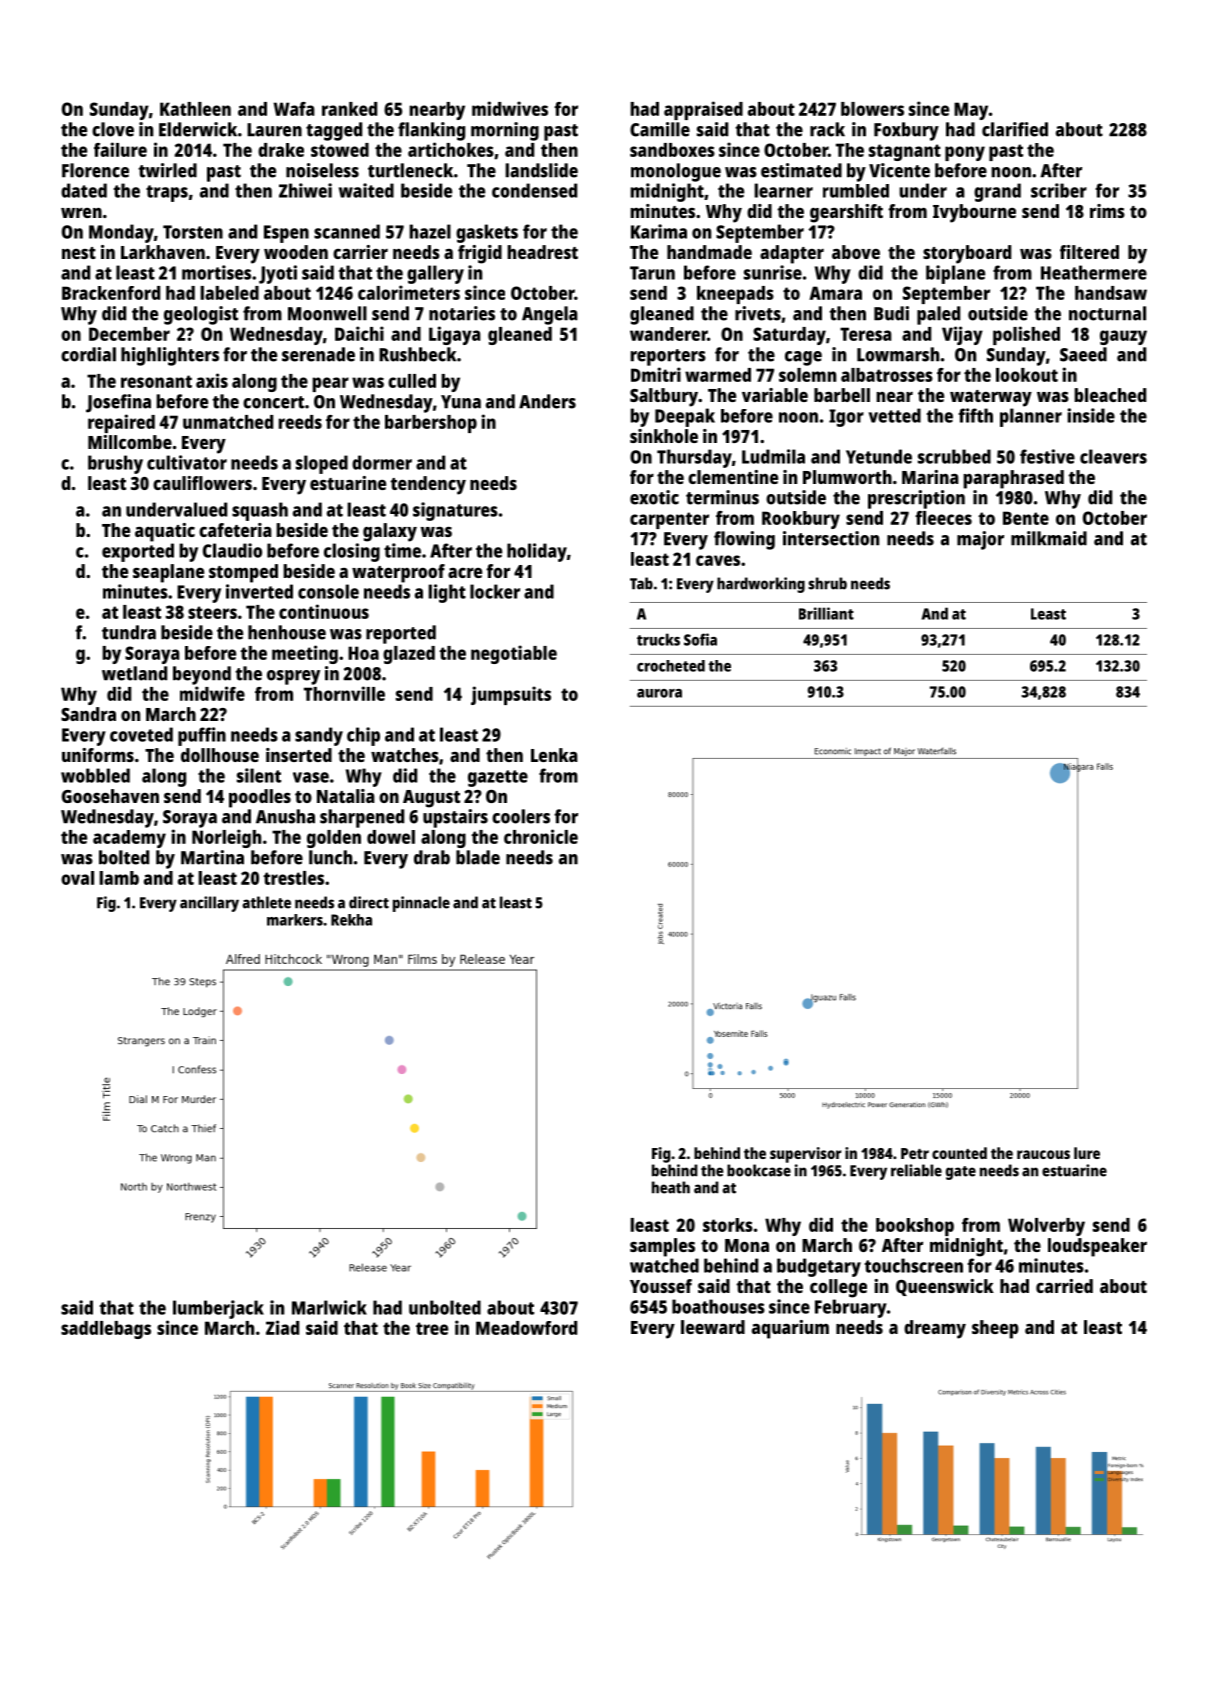 Image resolution: width=1208 pixels, height=1708 pixels. I want to click on leeward, so click(713, 1327).
